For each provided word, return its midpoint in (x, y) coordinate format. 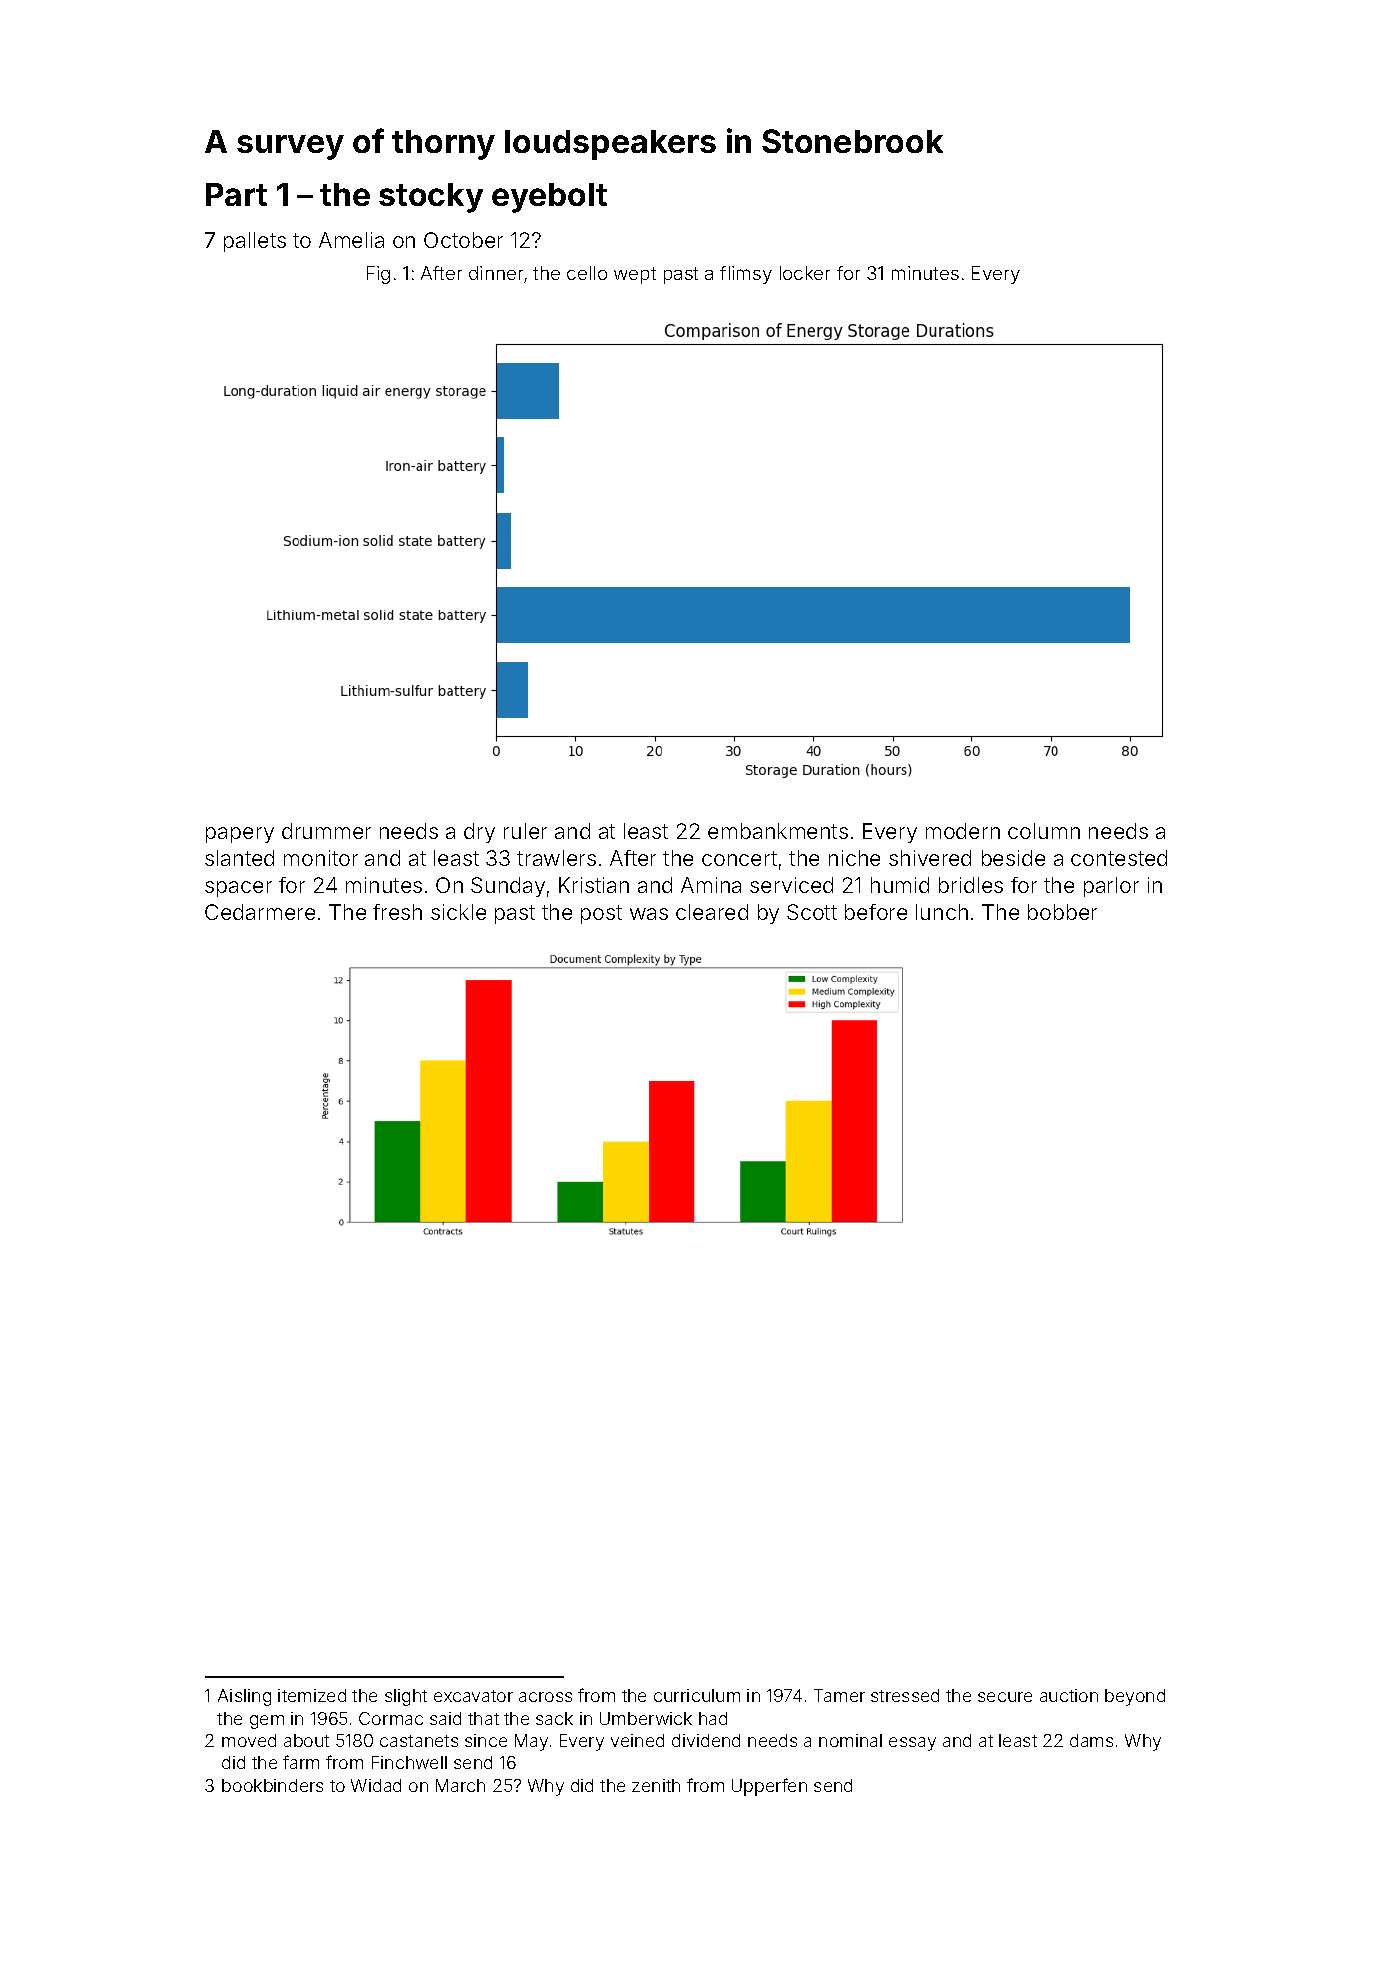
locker (805, 273)
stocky (431, 198)
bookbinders (272, 1785)
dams (1091, 1740)
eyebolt (549, 198)
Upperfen (769, 1787)
